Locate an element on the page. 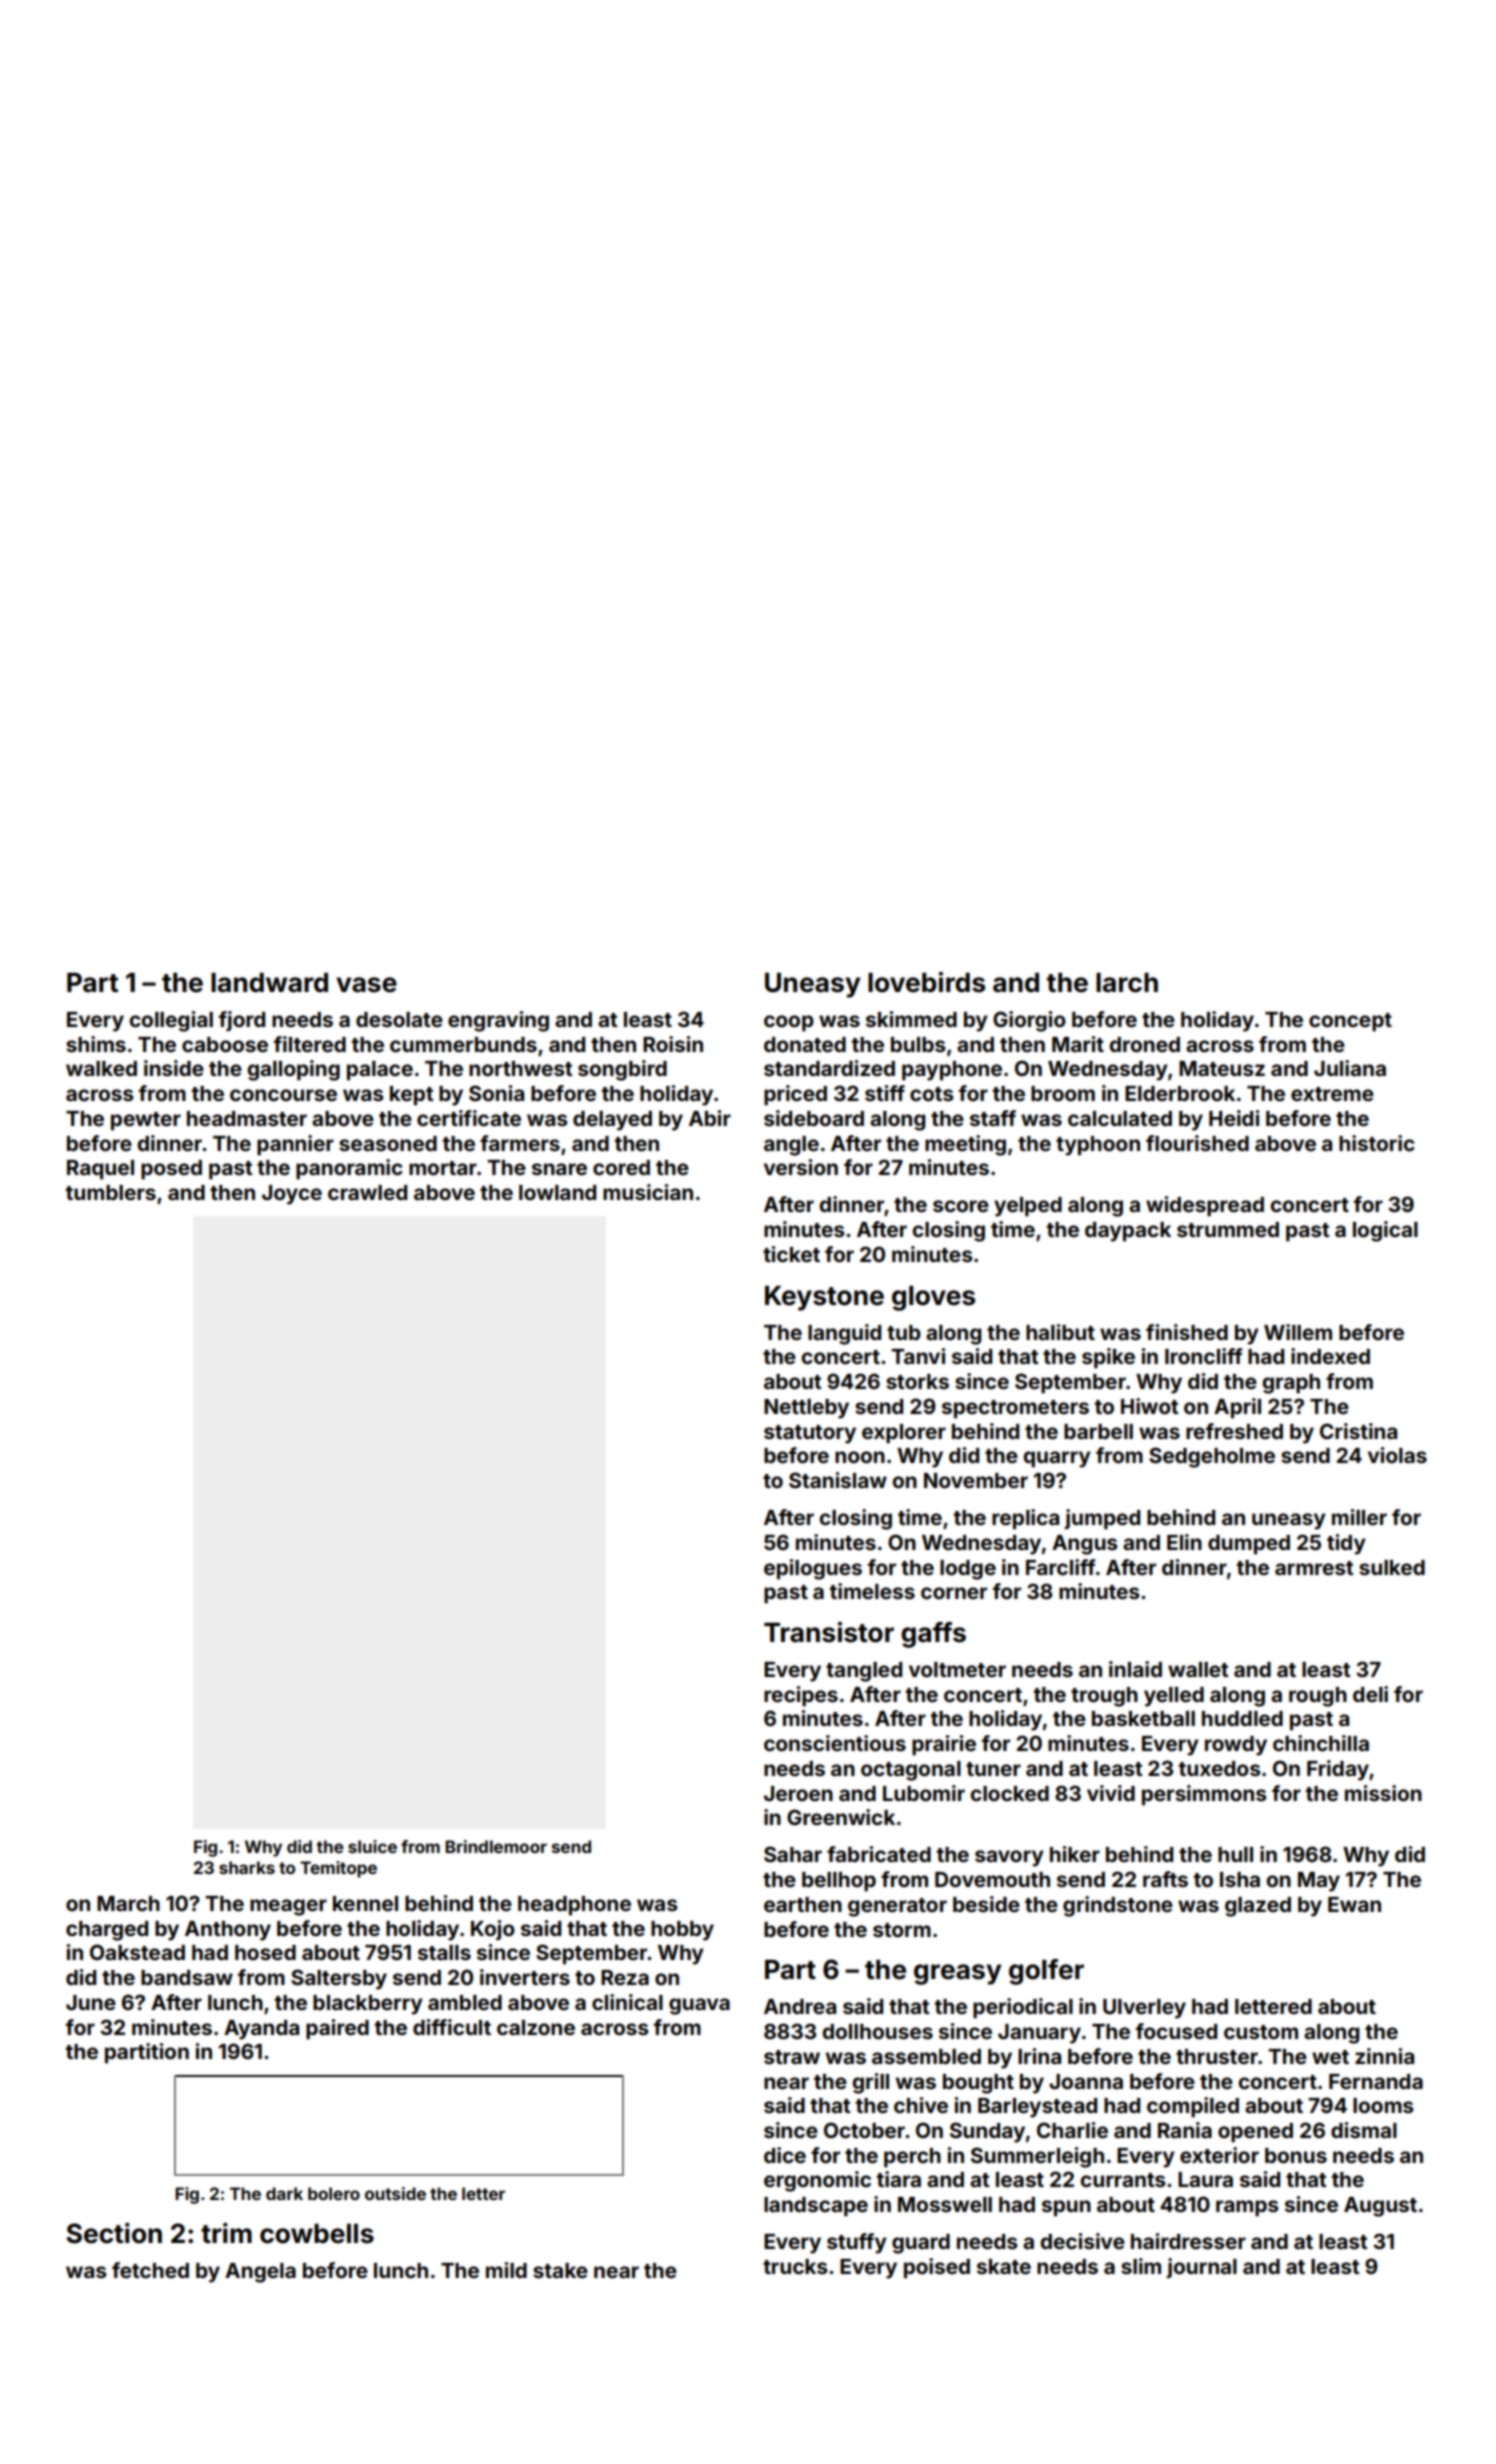 The height and width of the page is (2464, 1496). Ayanda is located at coordinates (261, 2030).
